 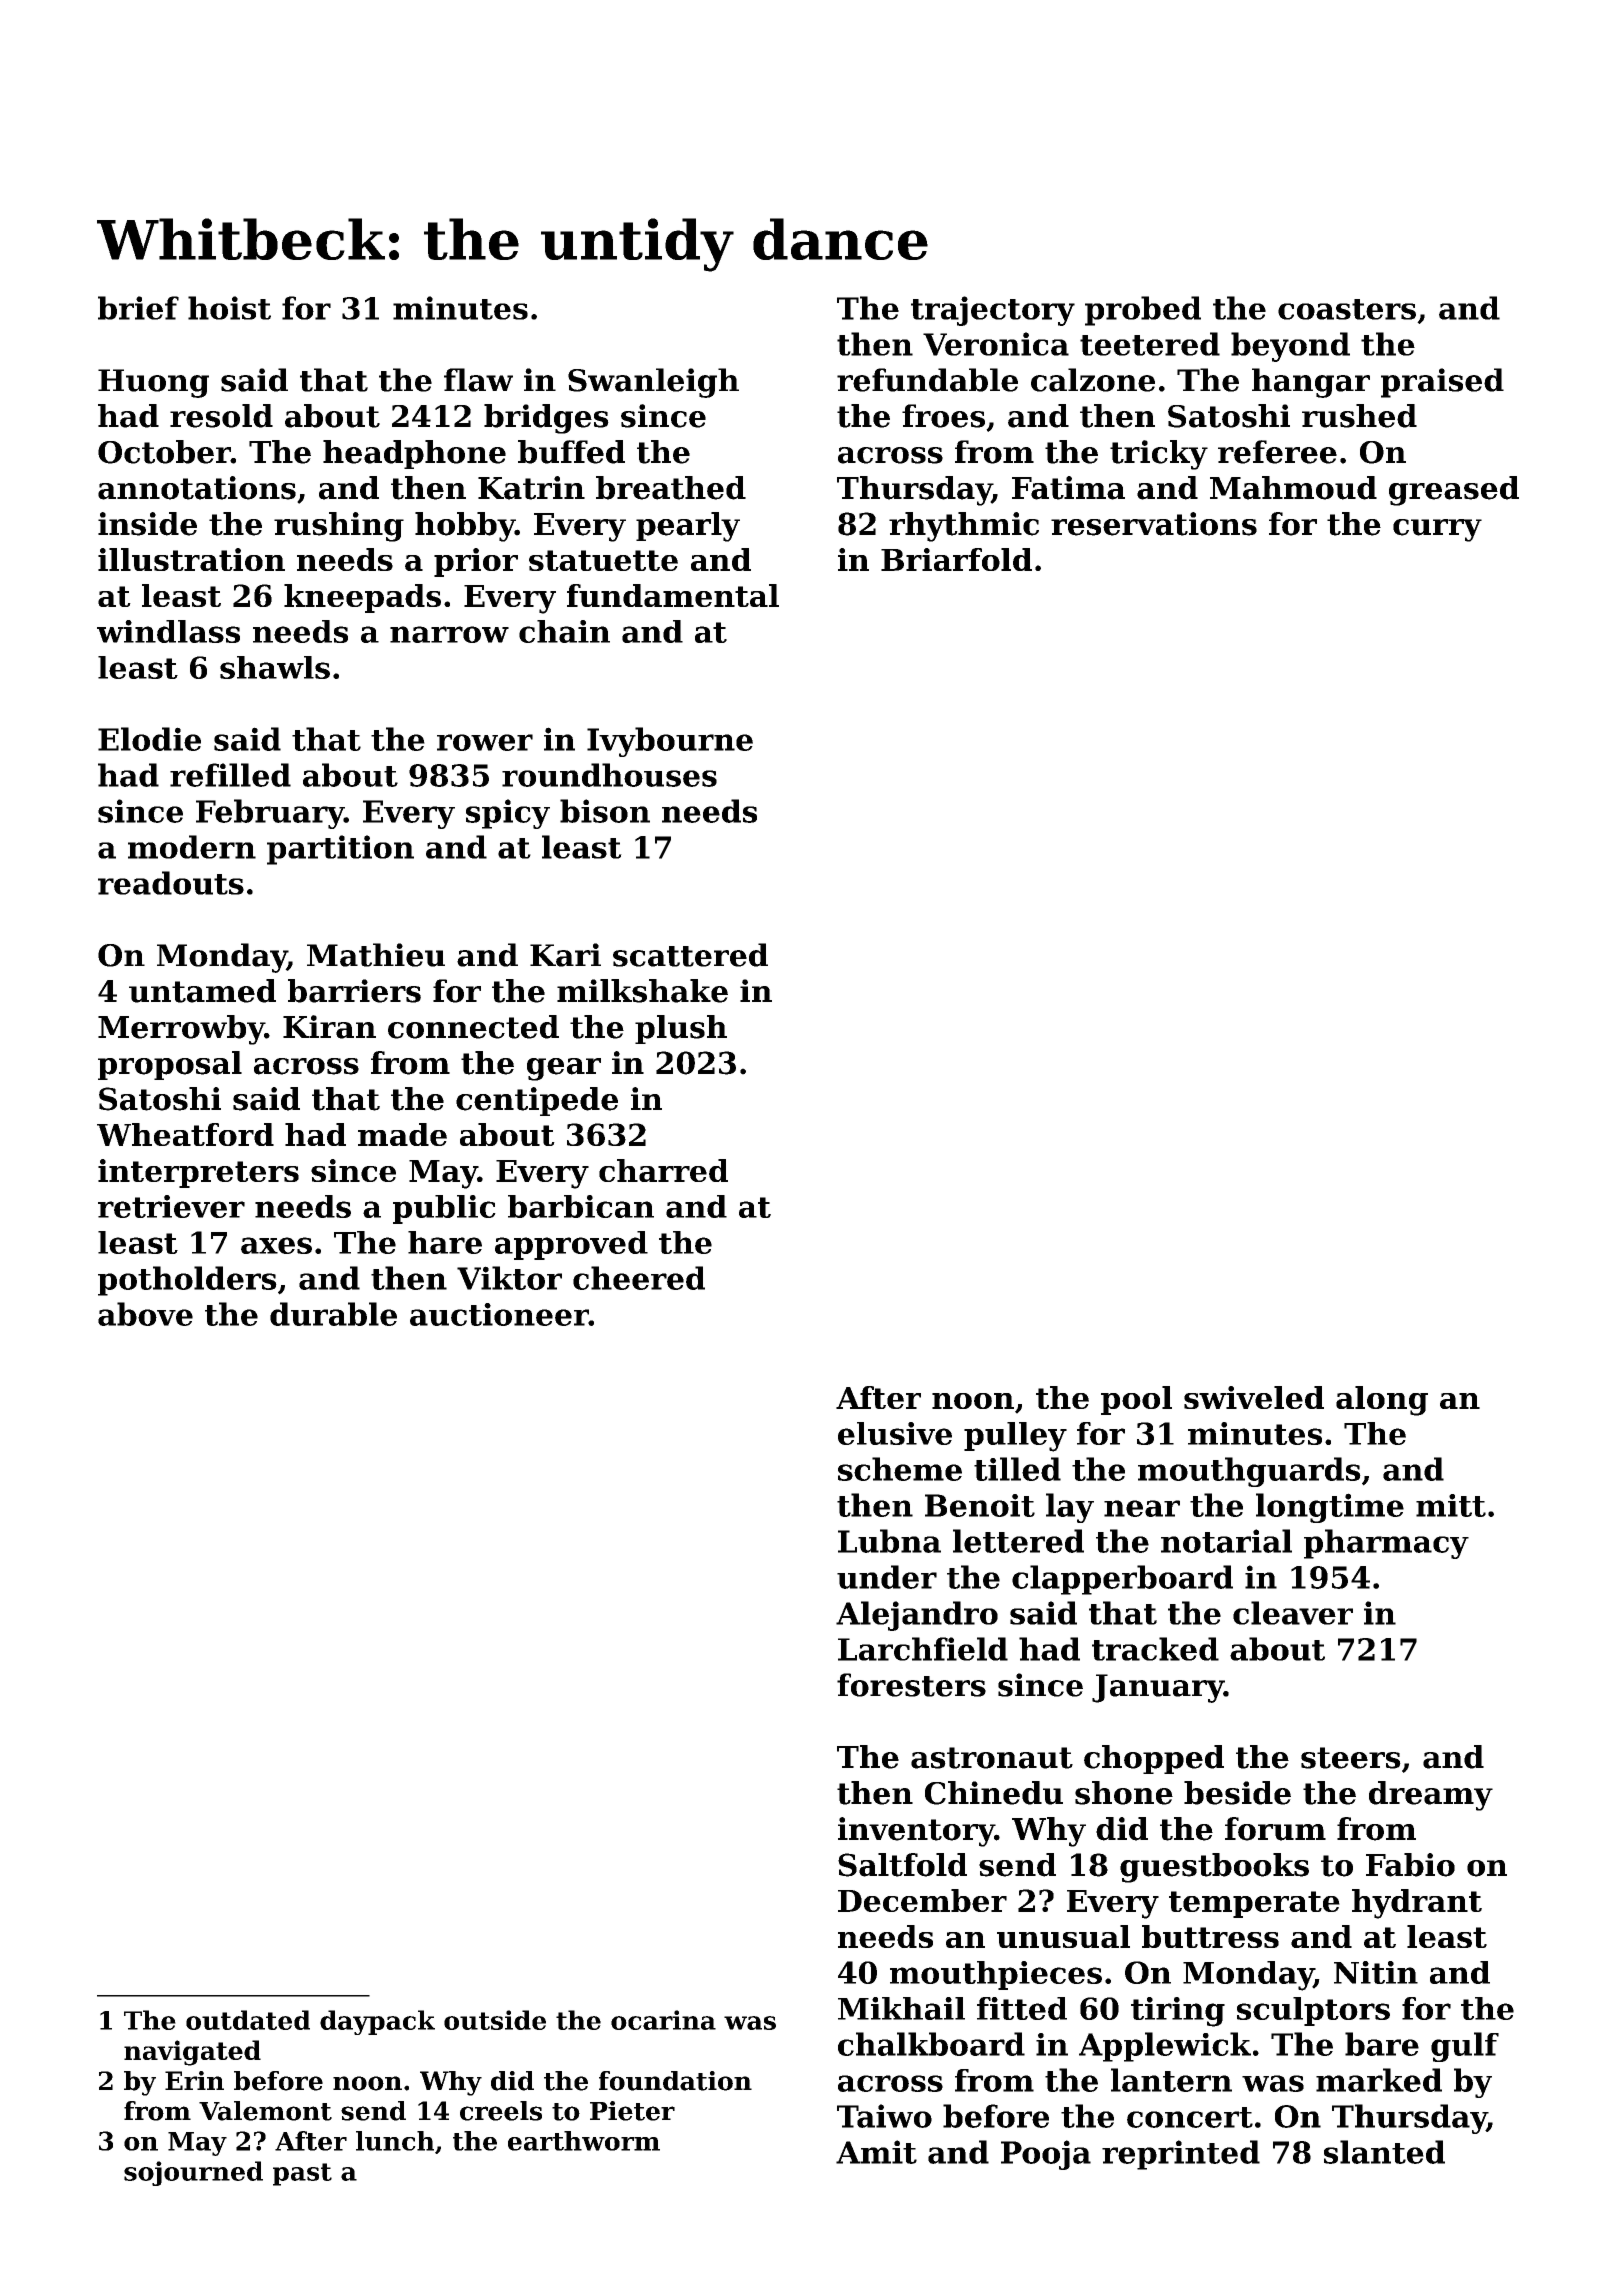 What do you see at coordinates (302, 2174) in the document?
I see `past` at bounding box center [302, 2174].
